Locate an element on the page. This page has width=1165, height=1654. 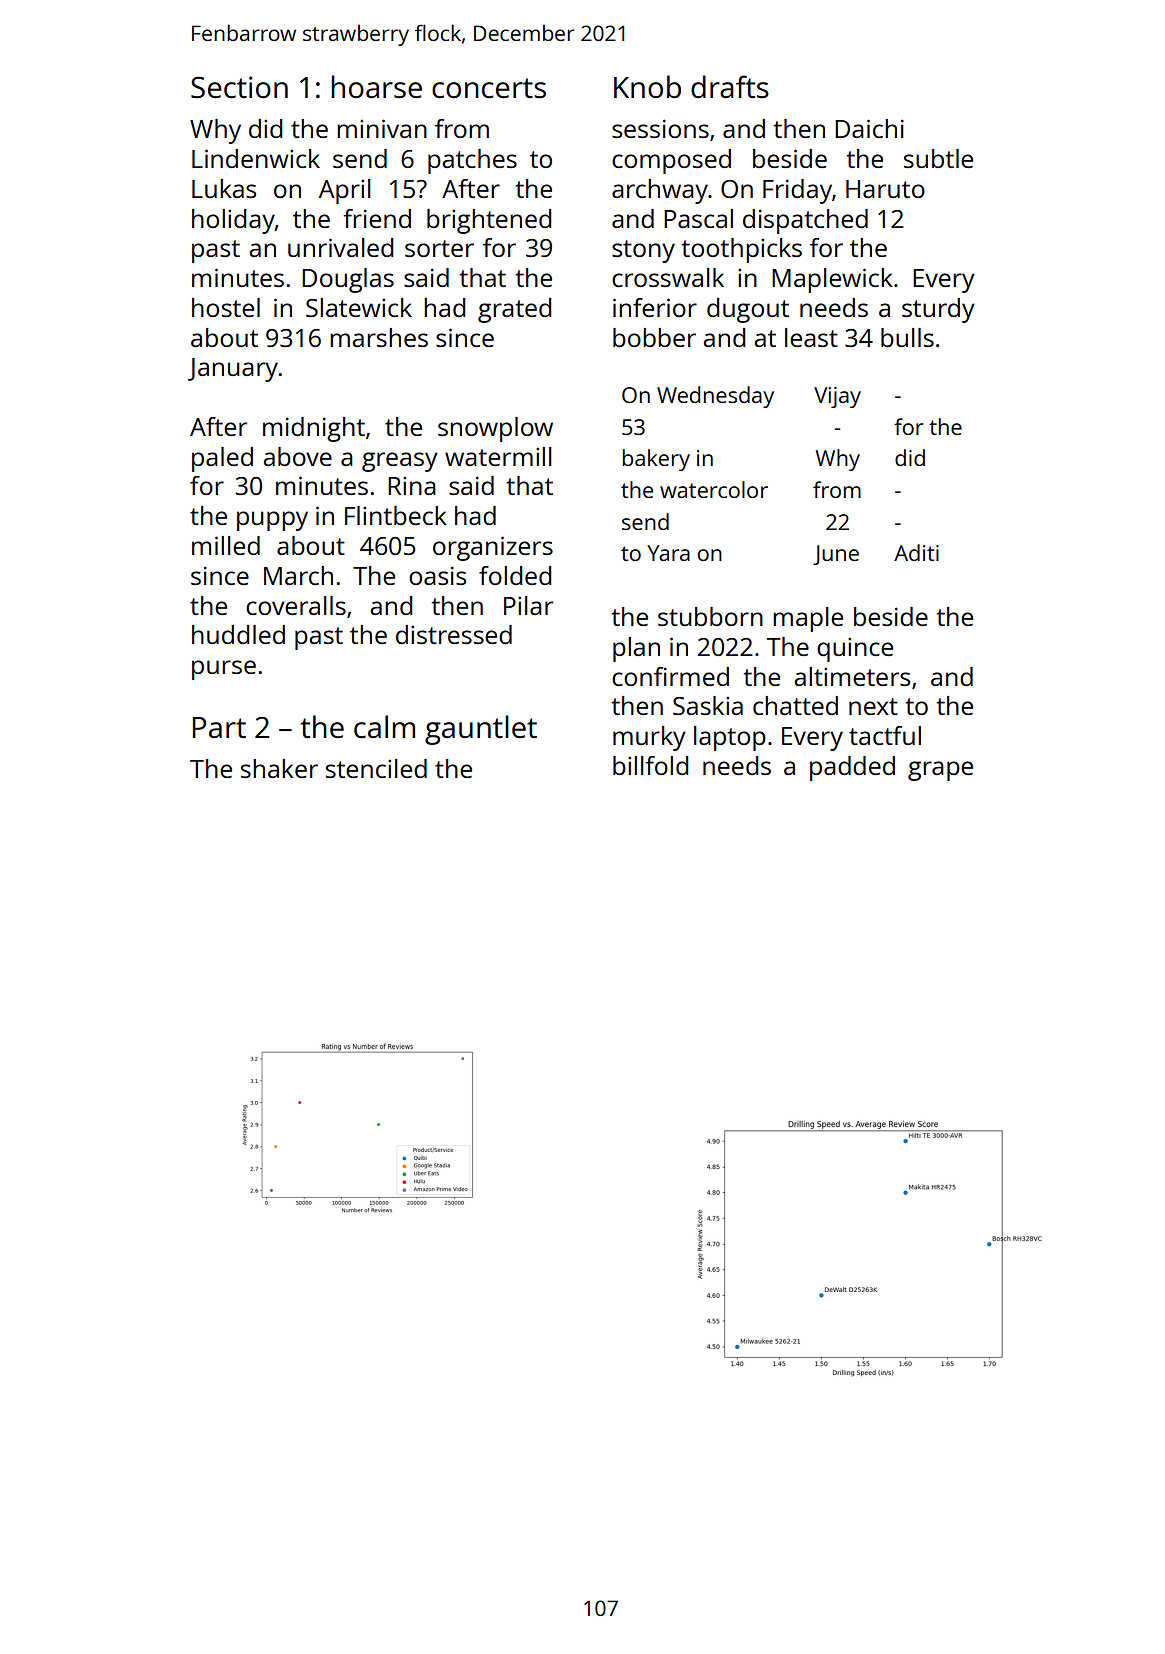
inferior is located at coordinates (655, 307).
